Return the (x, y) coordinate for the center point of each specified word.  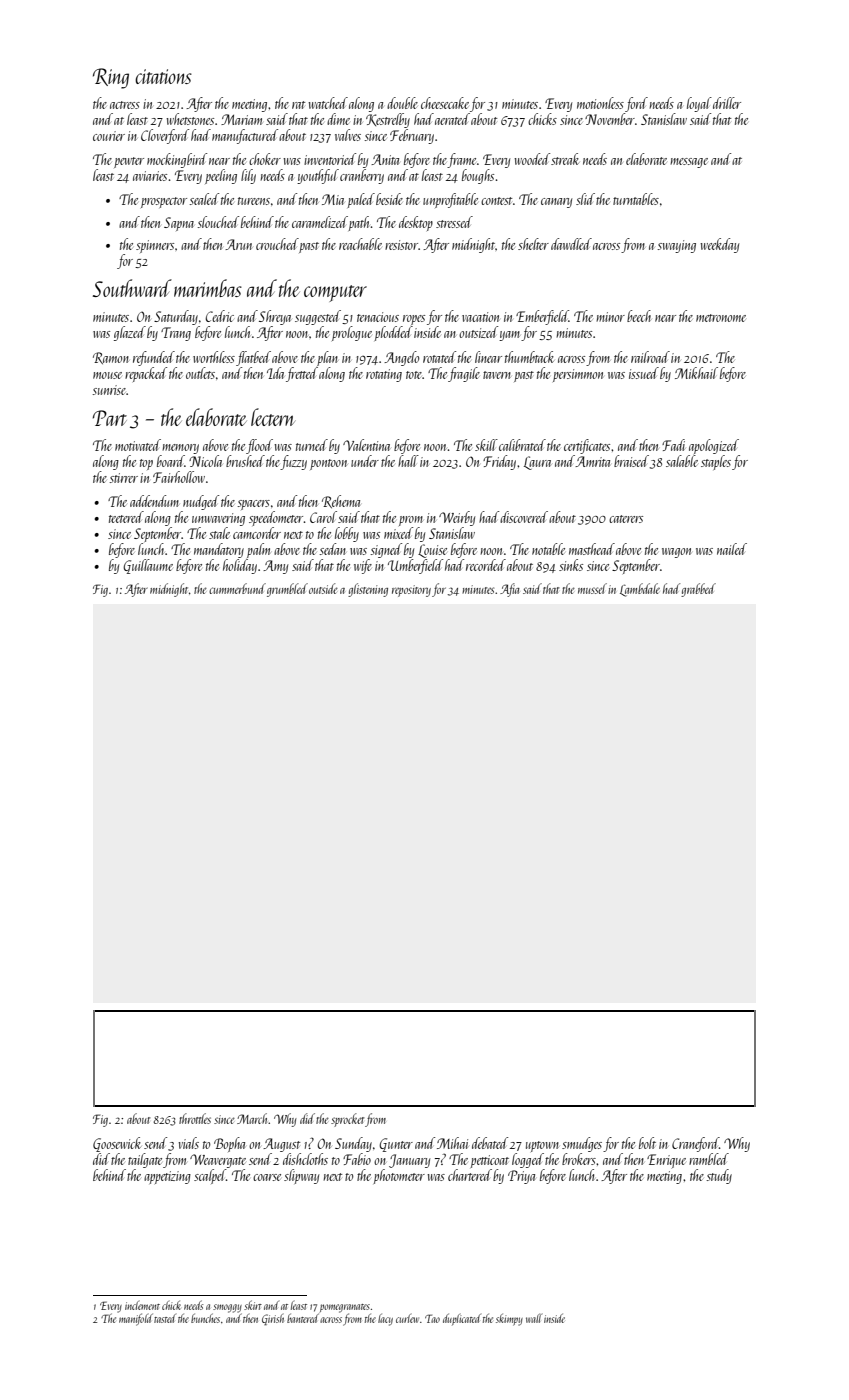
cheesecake (445, 103)
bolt (647, 1143)
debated (490, 1143)
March (253, 1118)
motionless (600, 103)
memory (180, 449)
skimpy (509, 1320)
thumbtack (529, 357)
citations (163, 76)
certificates (587, 446)
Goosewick (117, 1144)
